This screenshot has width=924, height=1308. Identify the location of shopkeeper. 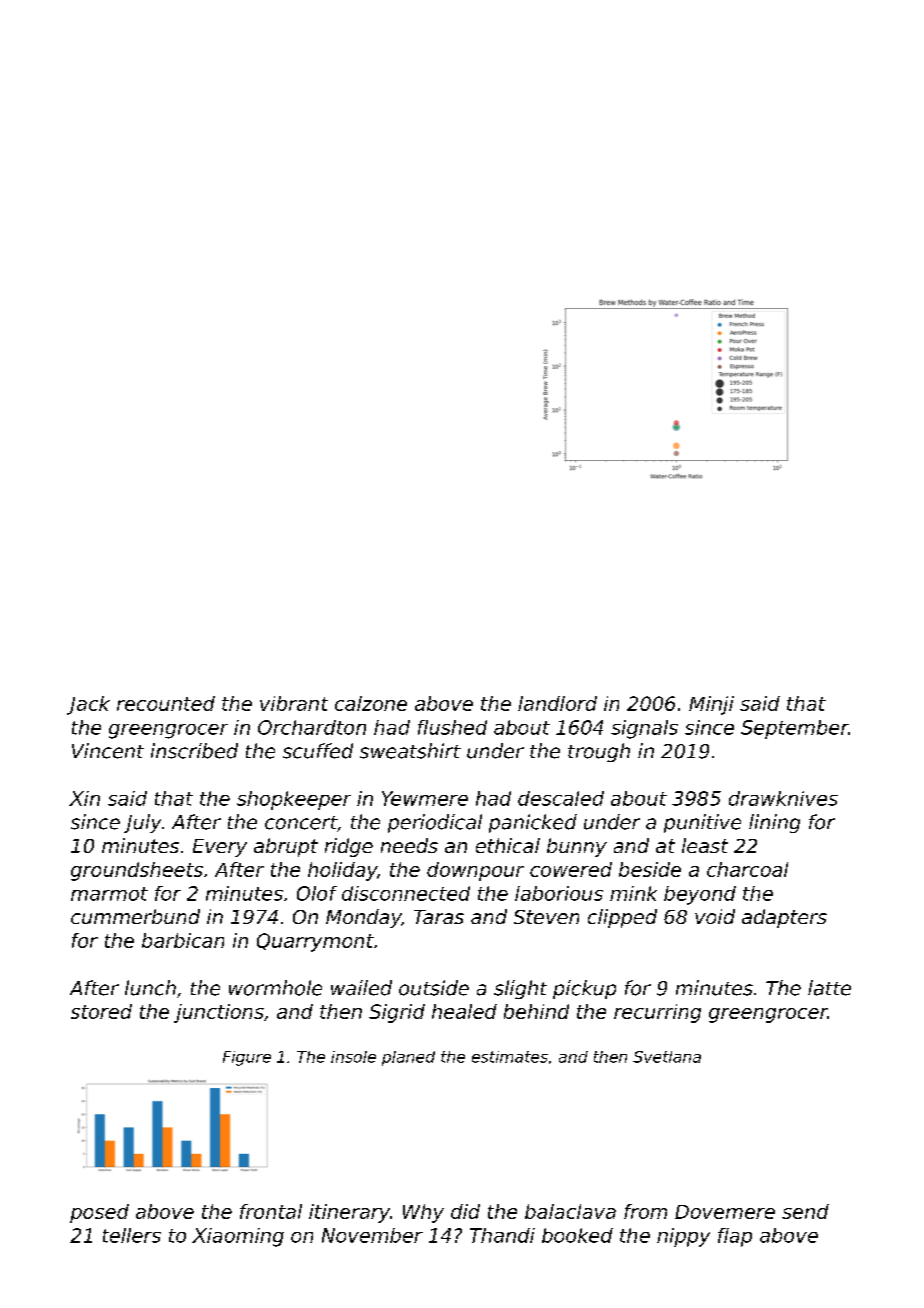
(294, 800).
